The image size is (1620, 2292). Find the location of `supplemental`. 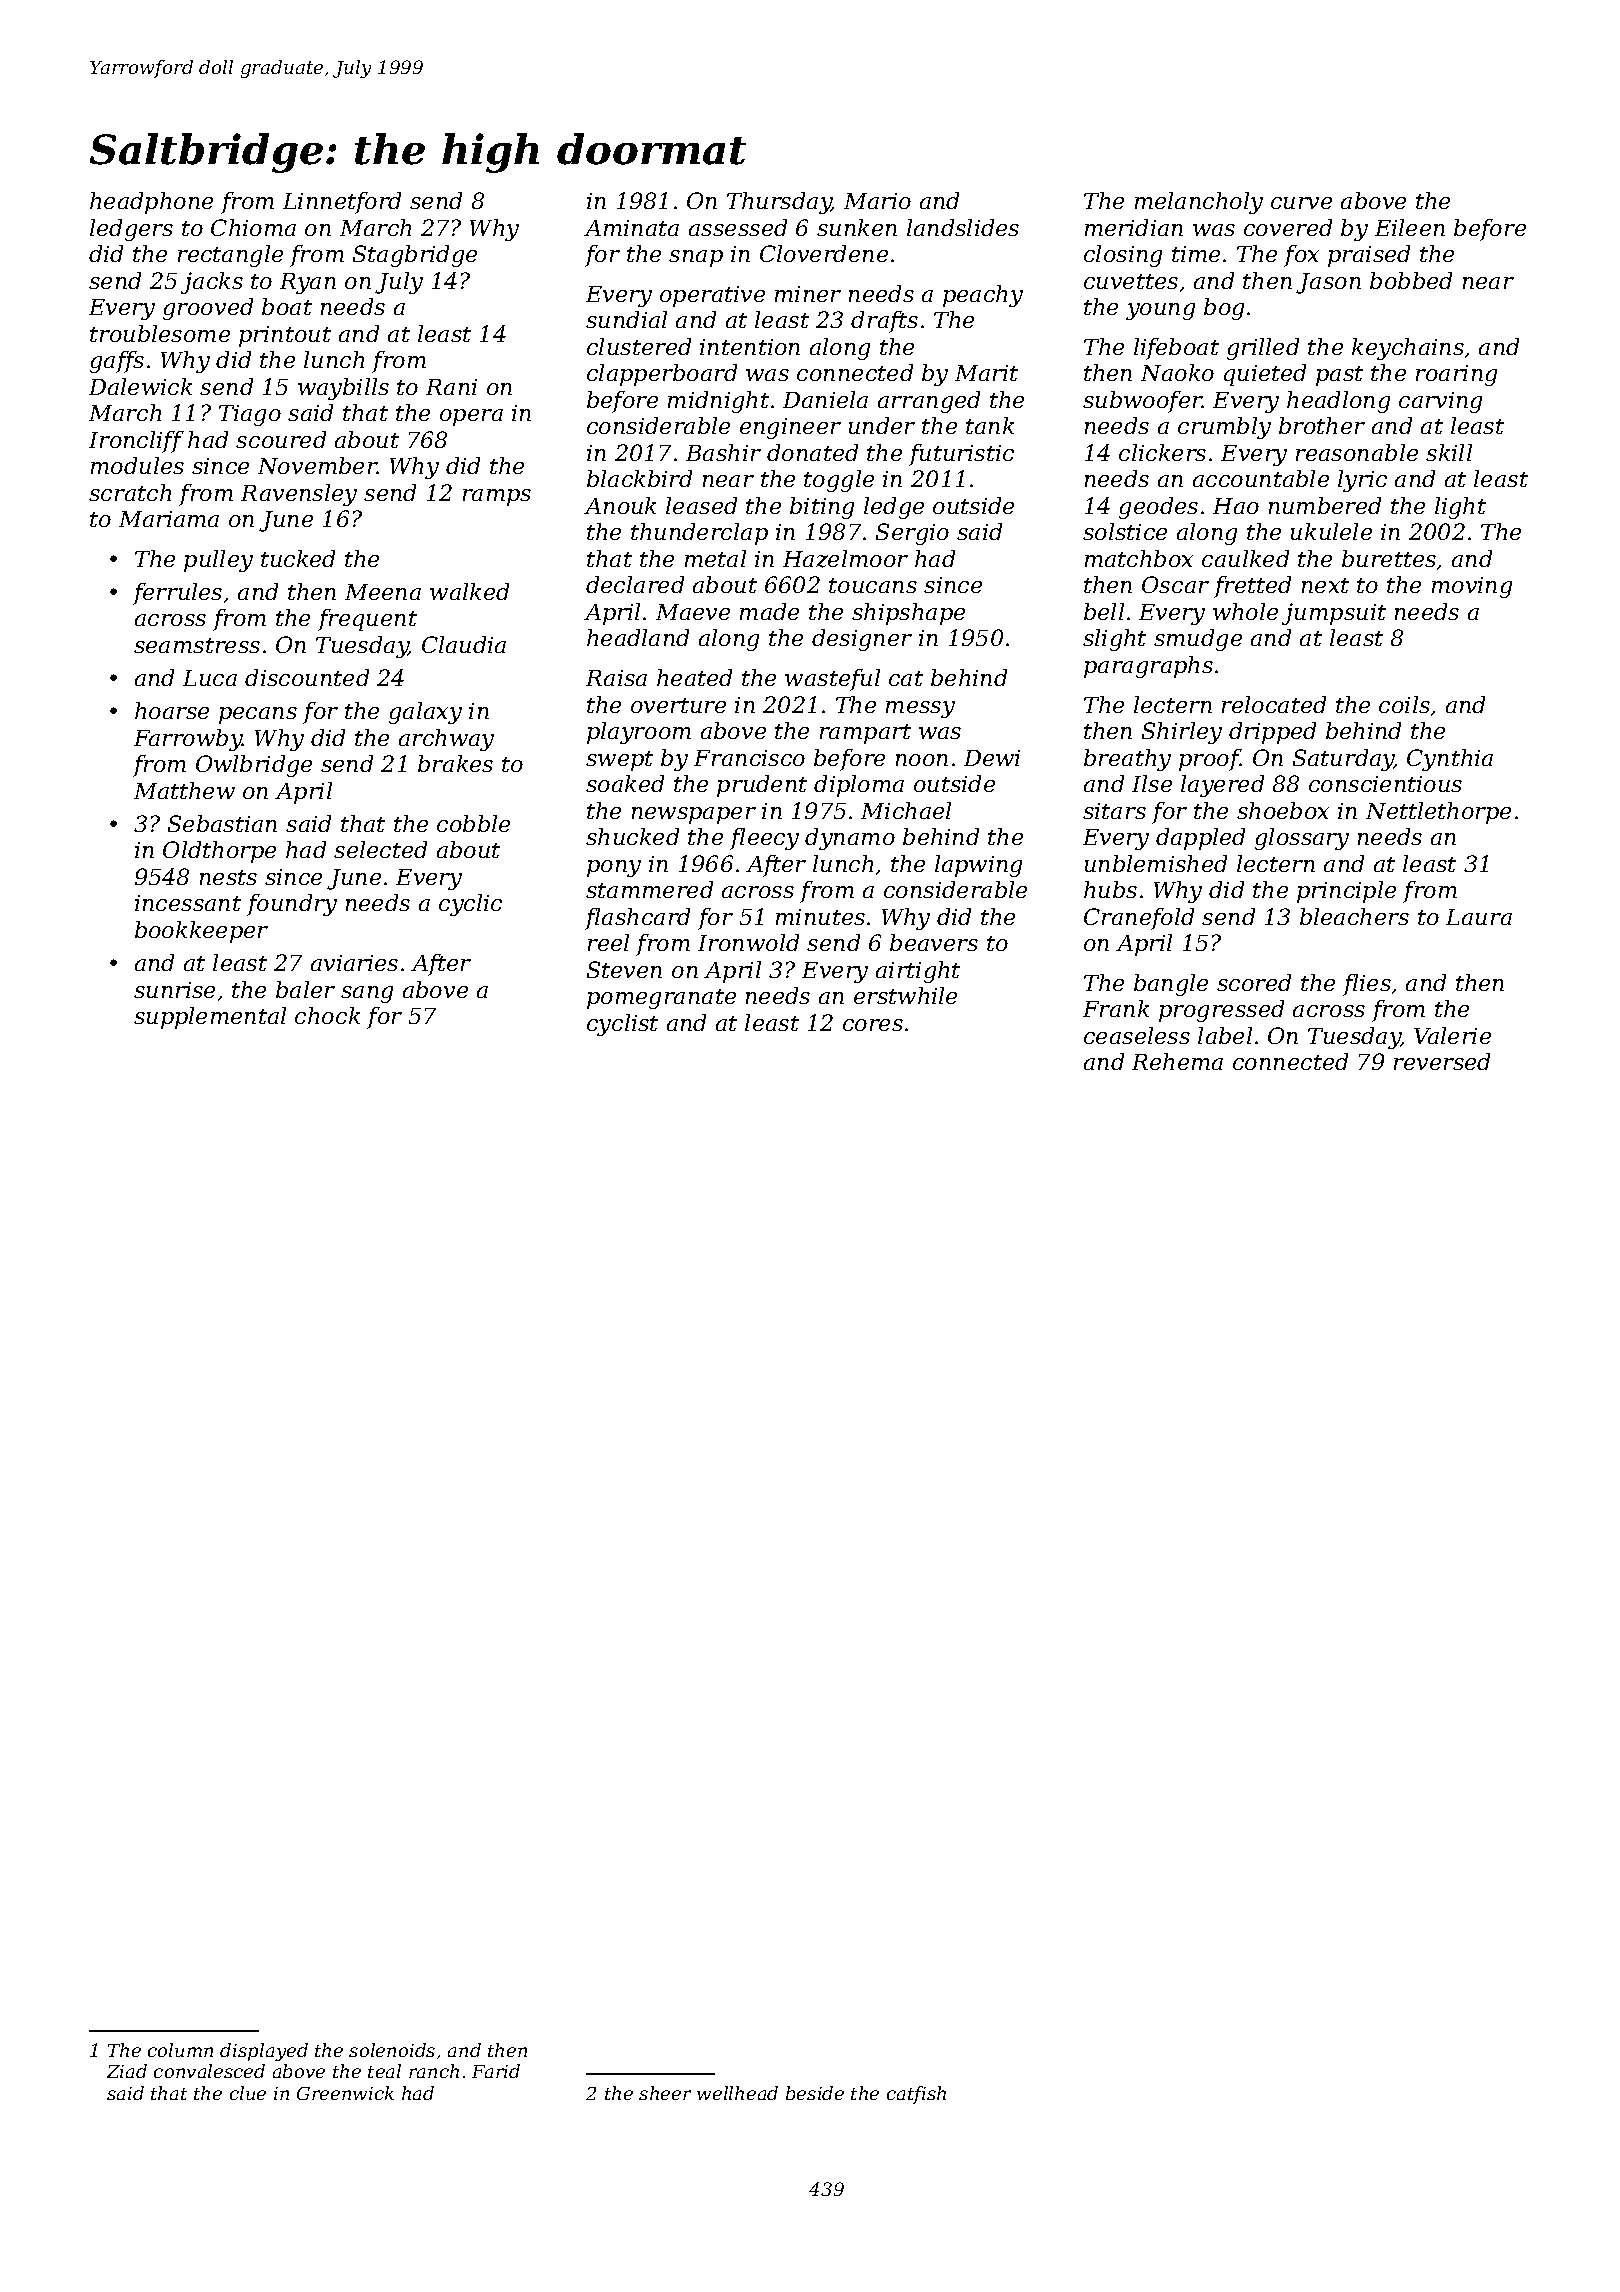

supplemental is located at coordinates (210, 1018).
